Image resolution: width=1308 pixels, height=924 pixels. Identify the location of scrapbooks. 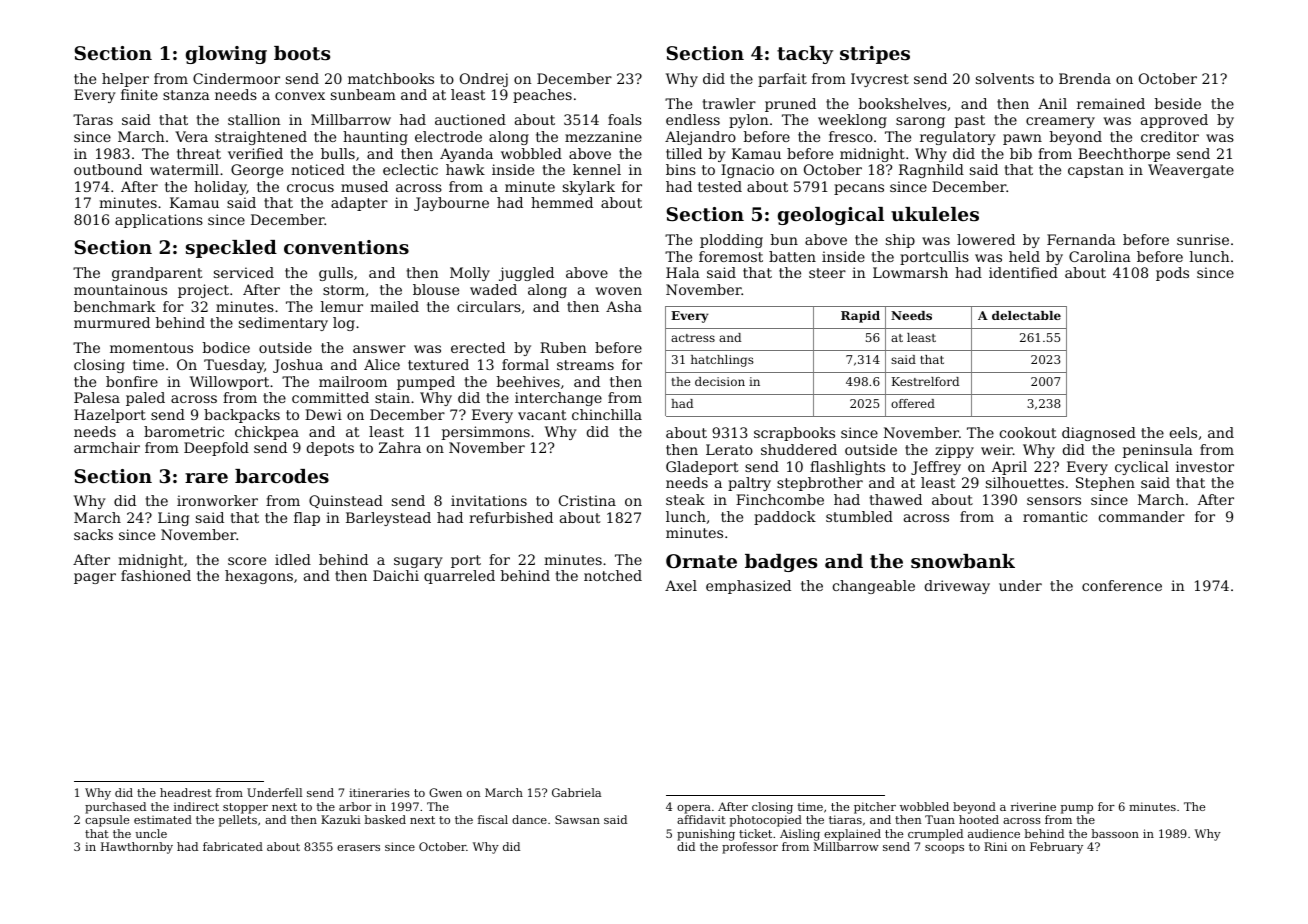
(794, 434).
